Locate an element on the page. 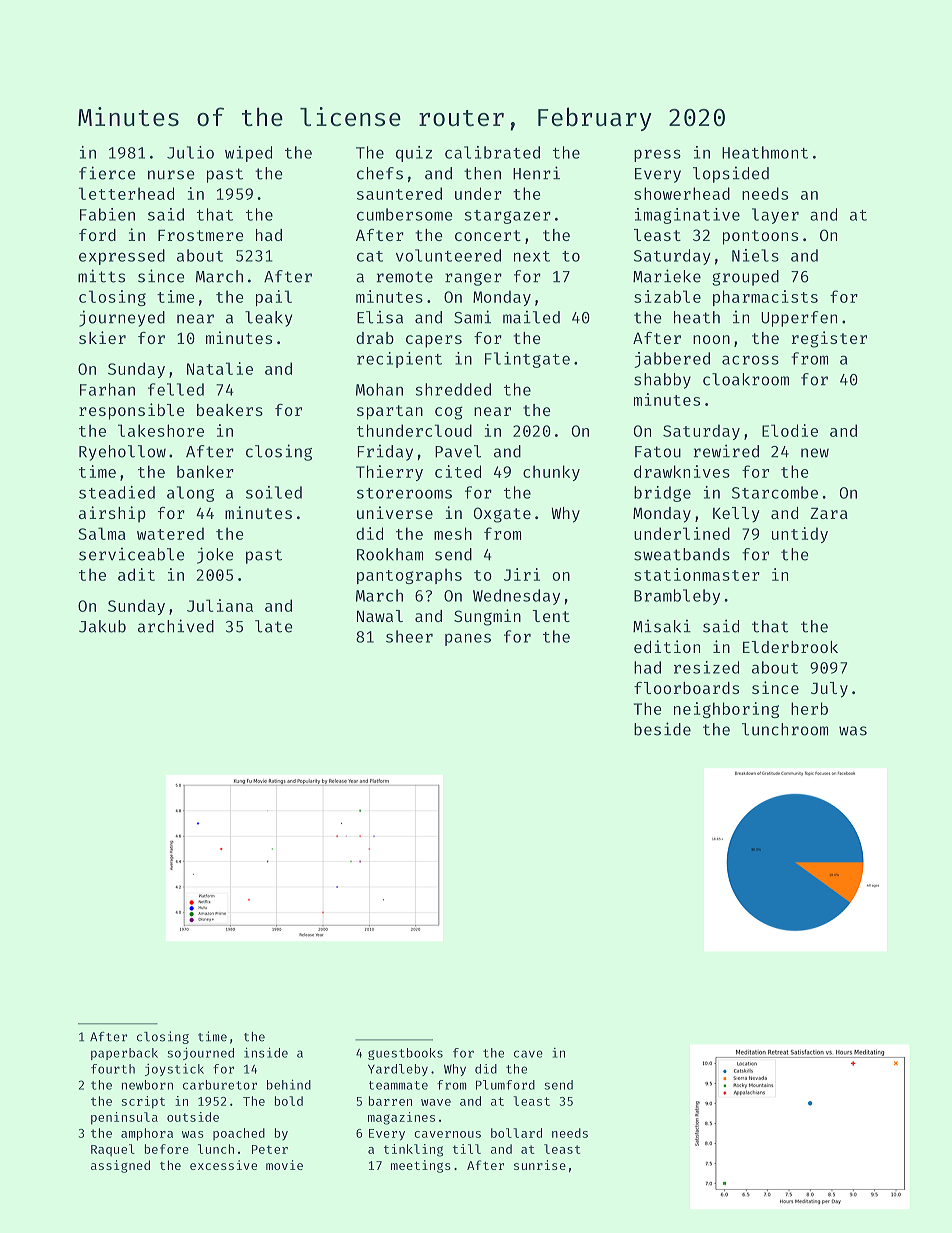 Image resolution: width=952 pixels, height=1233 pixels. calibrated is located at coordinates (492, 152).
